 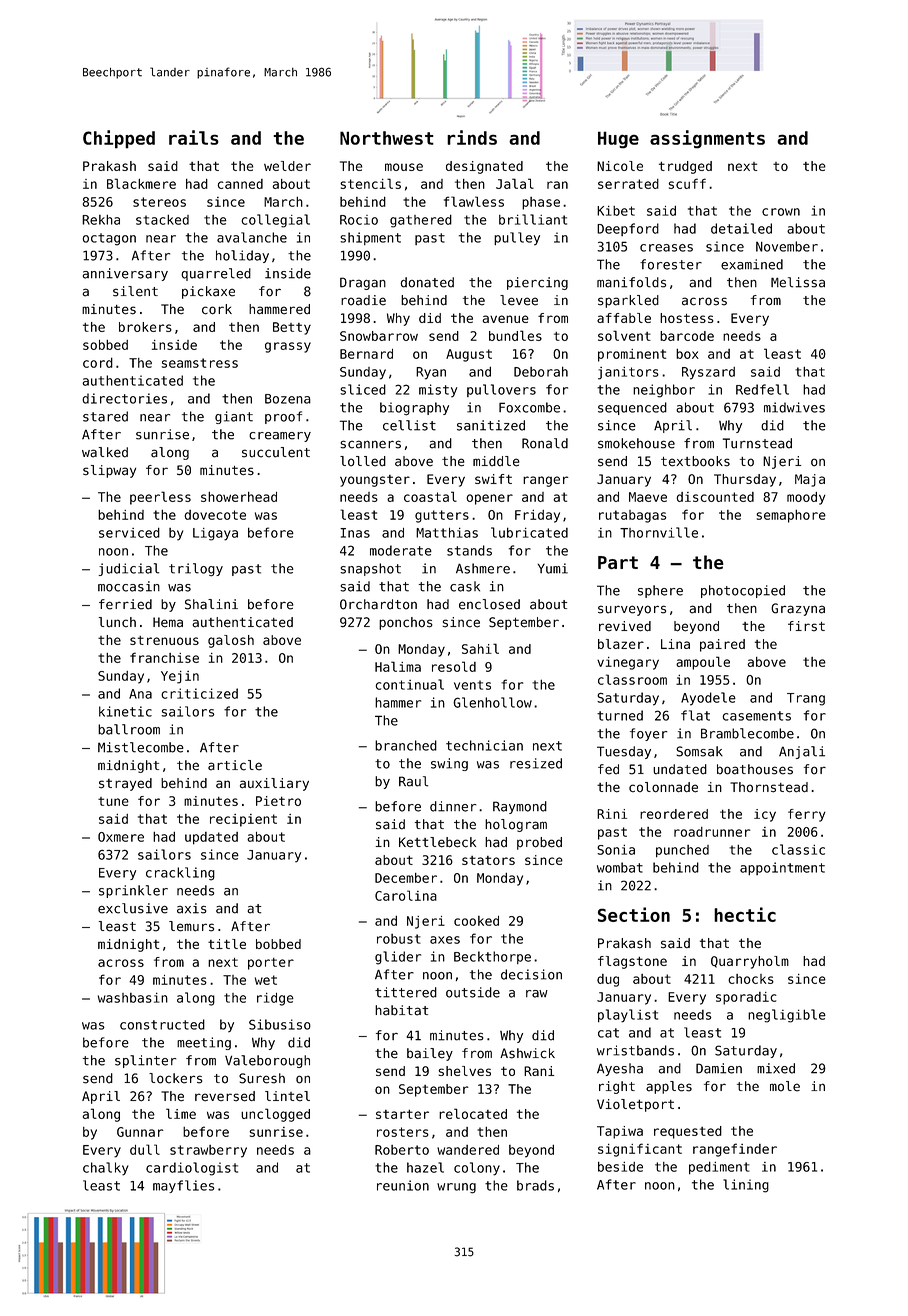 What do you see at coordinates (746, 1186) in the image?
I see `lining` at bounding box center [746, 1186].
